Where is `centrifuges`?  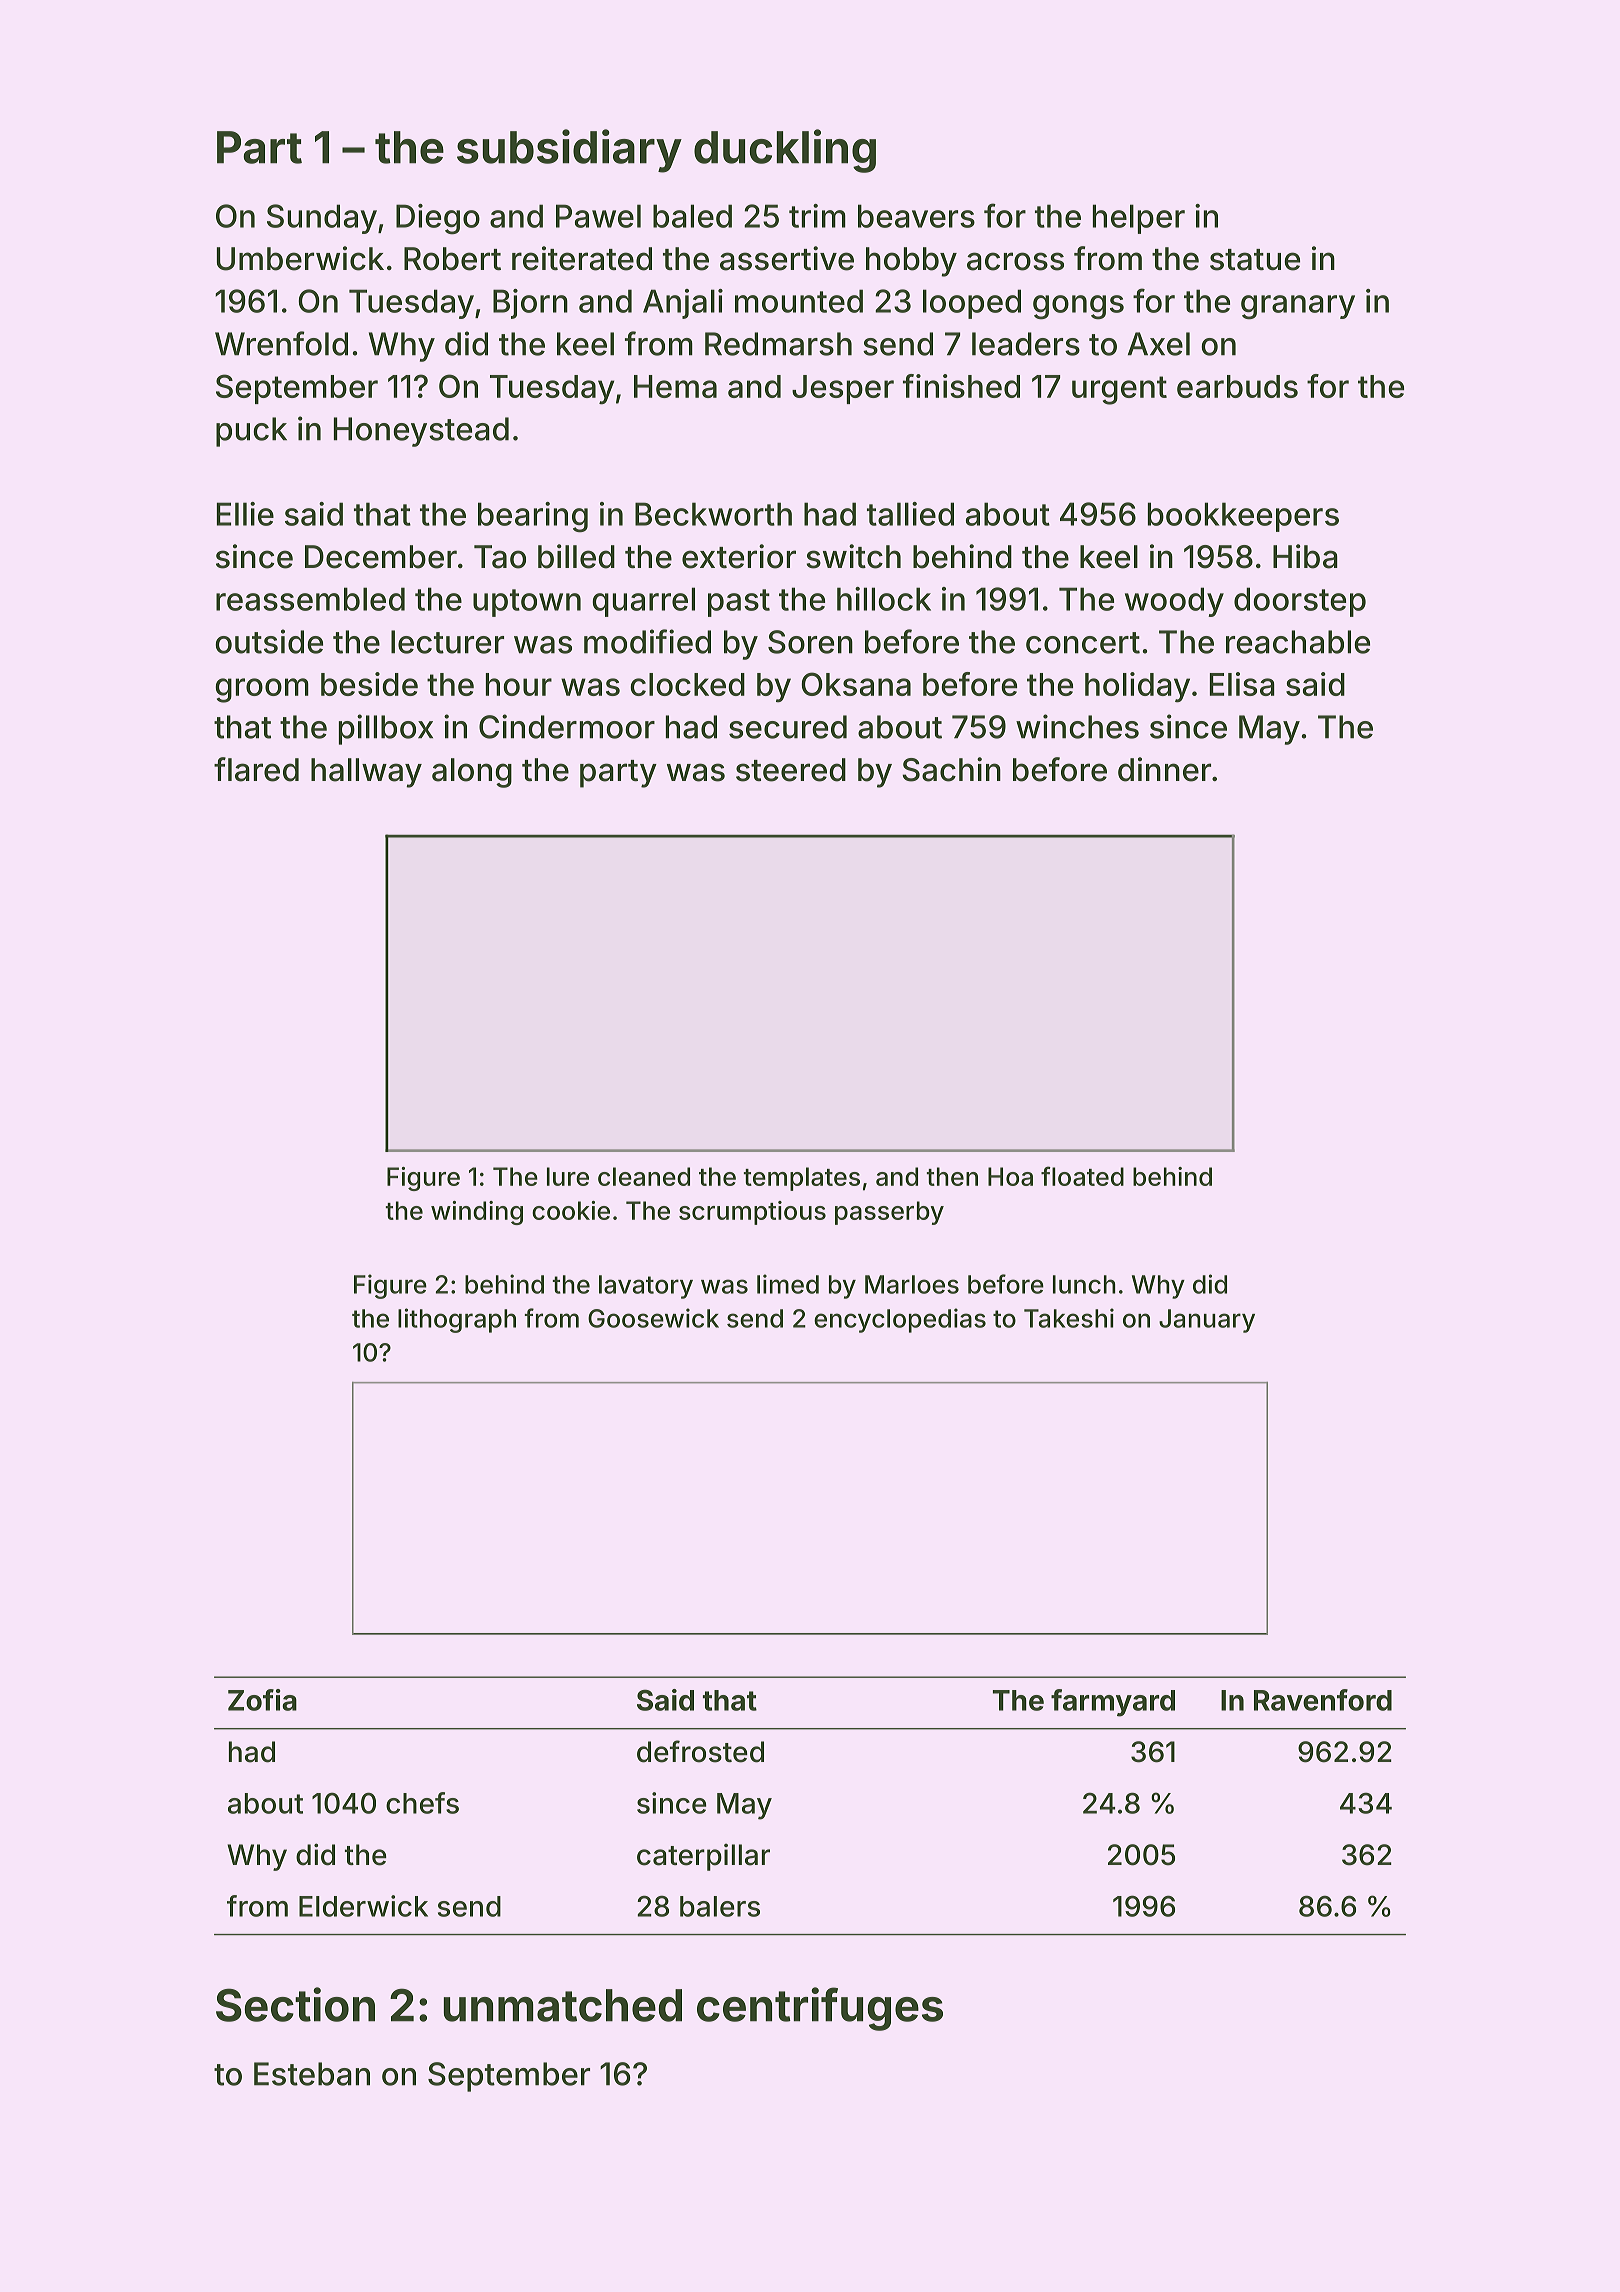 centrifuges is located at coordinates (820, 2009).
